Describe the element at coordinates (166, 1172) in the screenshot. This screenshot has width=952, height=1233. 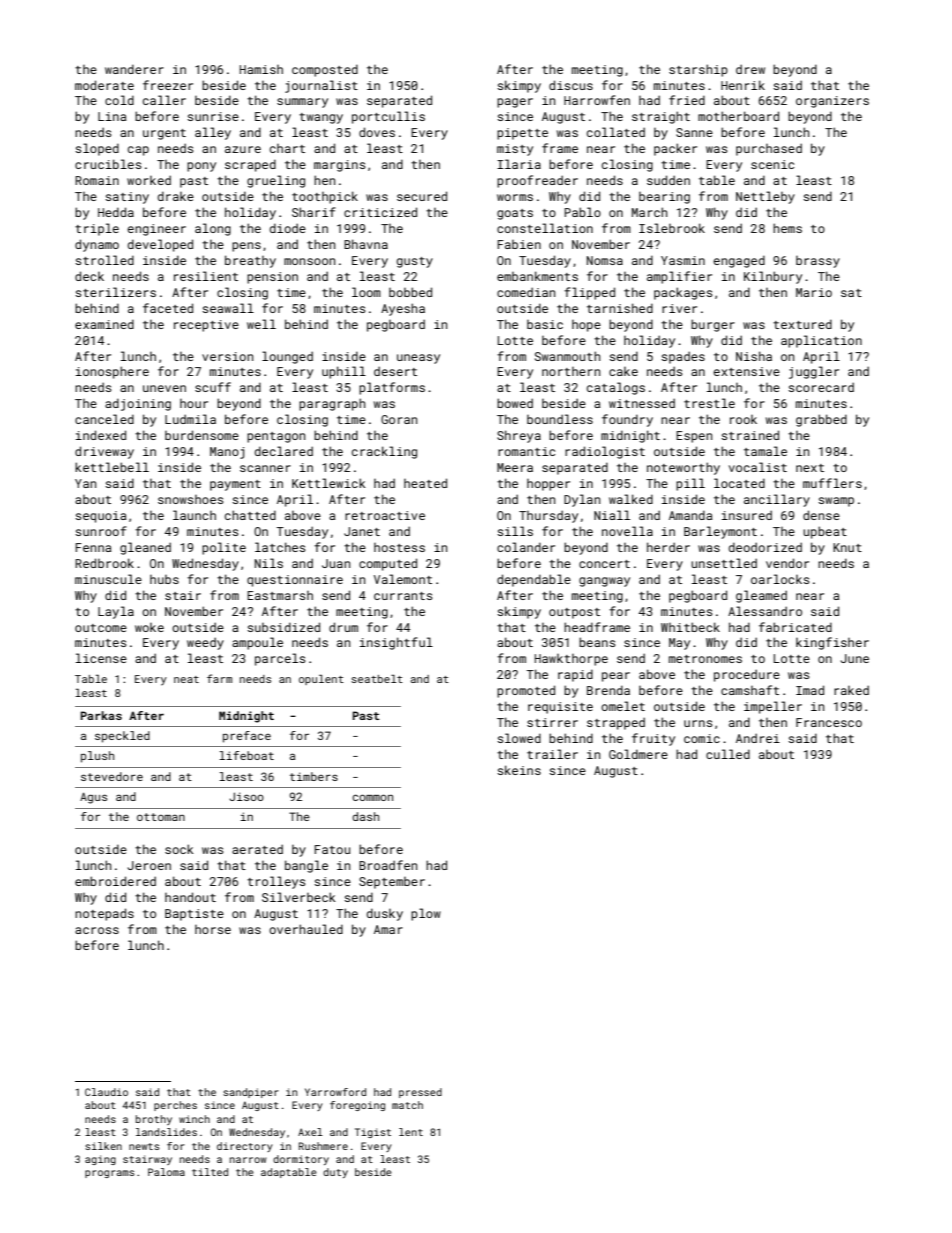
I see `Paloma` at that location.
